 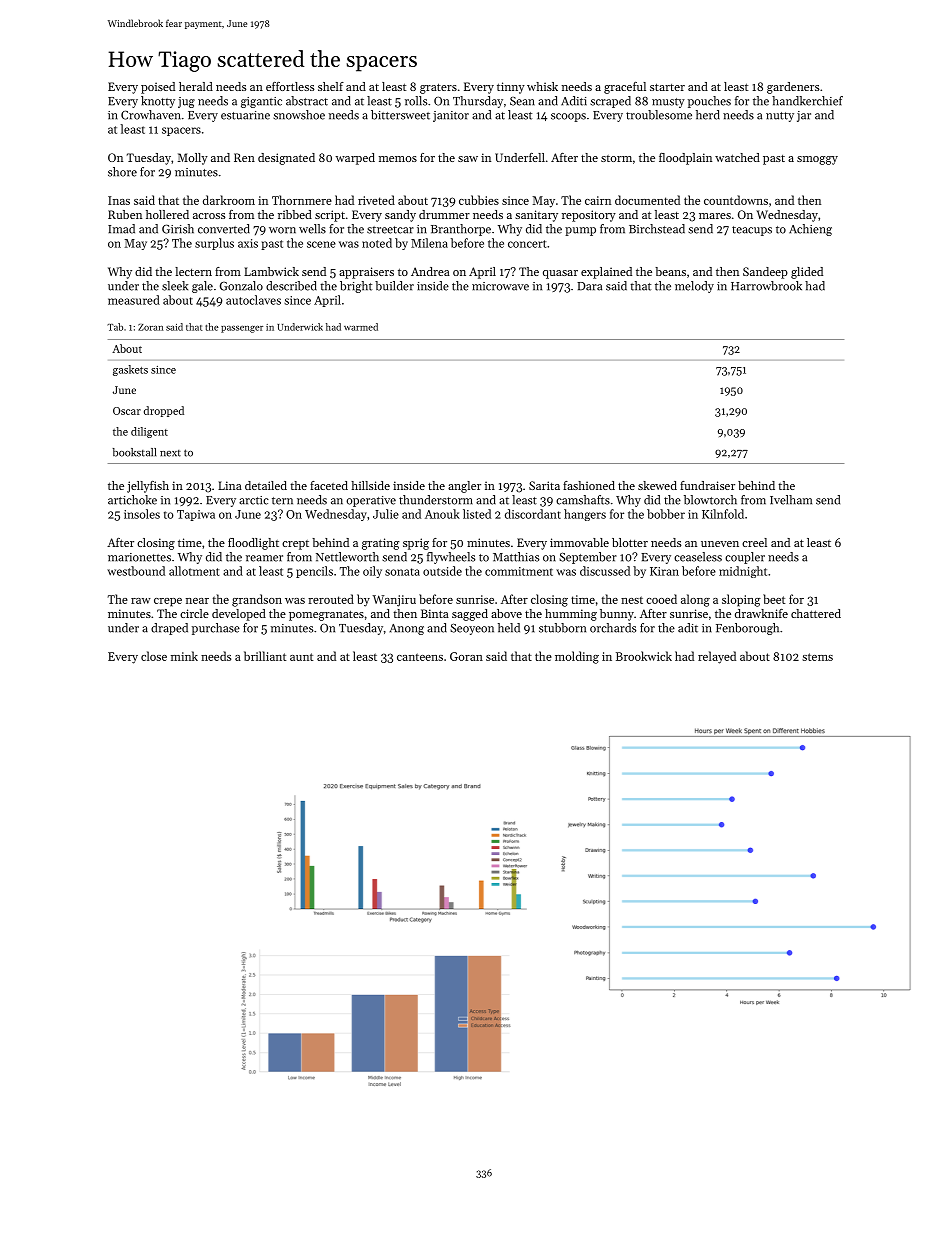 I want to click on gardeners, so click(x=793, y=88).
